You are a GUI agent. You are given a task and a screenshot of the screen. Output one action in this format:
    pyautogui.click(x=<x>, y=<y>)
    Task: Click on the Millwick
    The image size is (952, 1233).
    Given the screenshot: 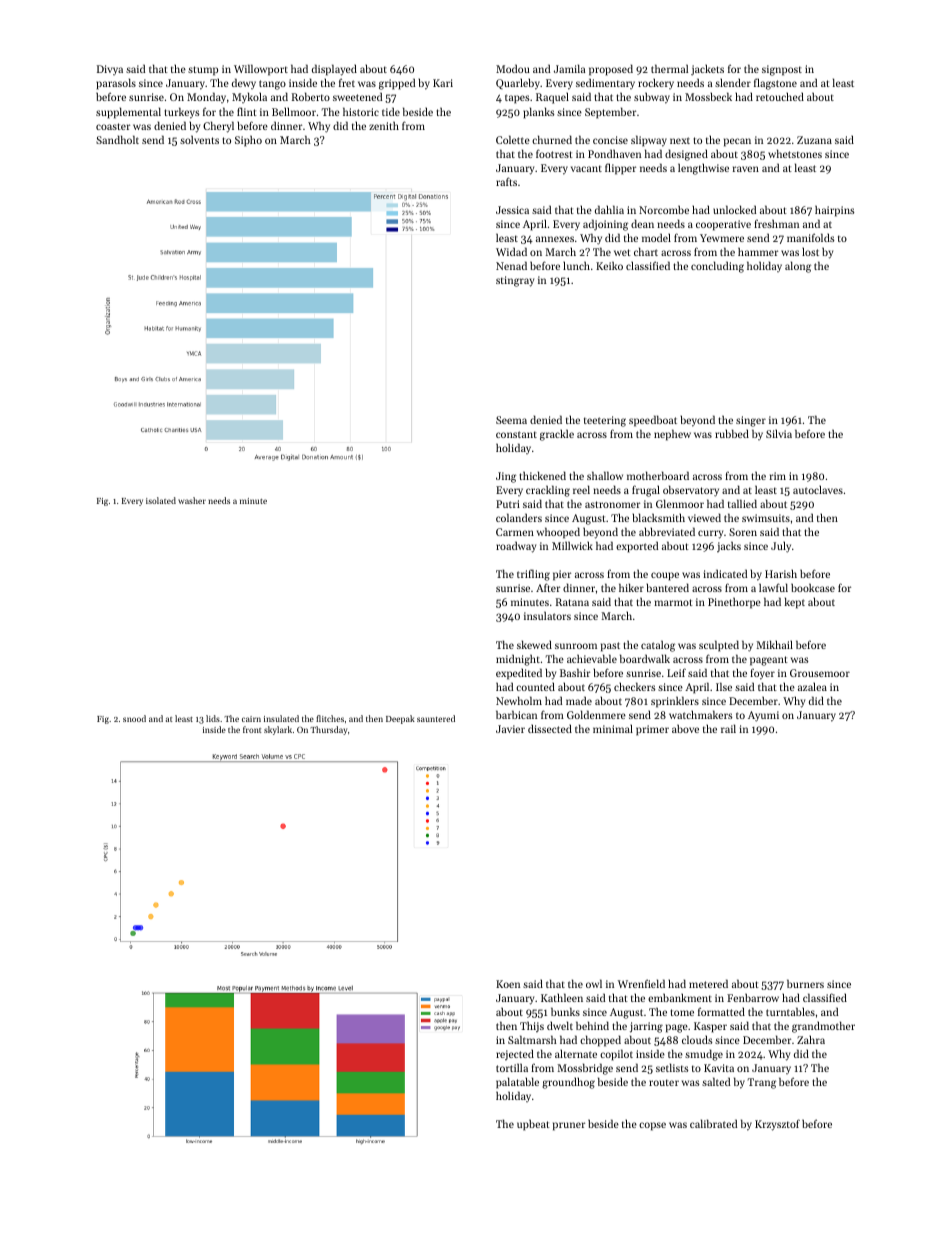 What is the action you would take?
    pyautogui.click(x=572, y=545)
